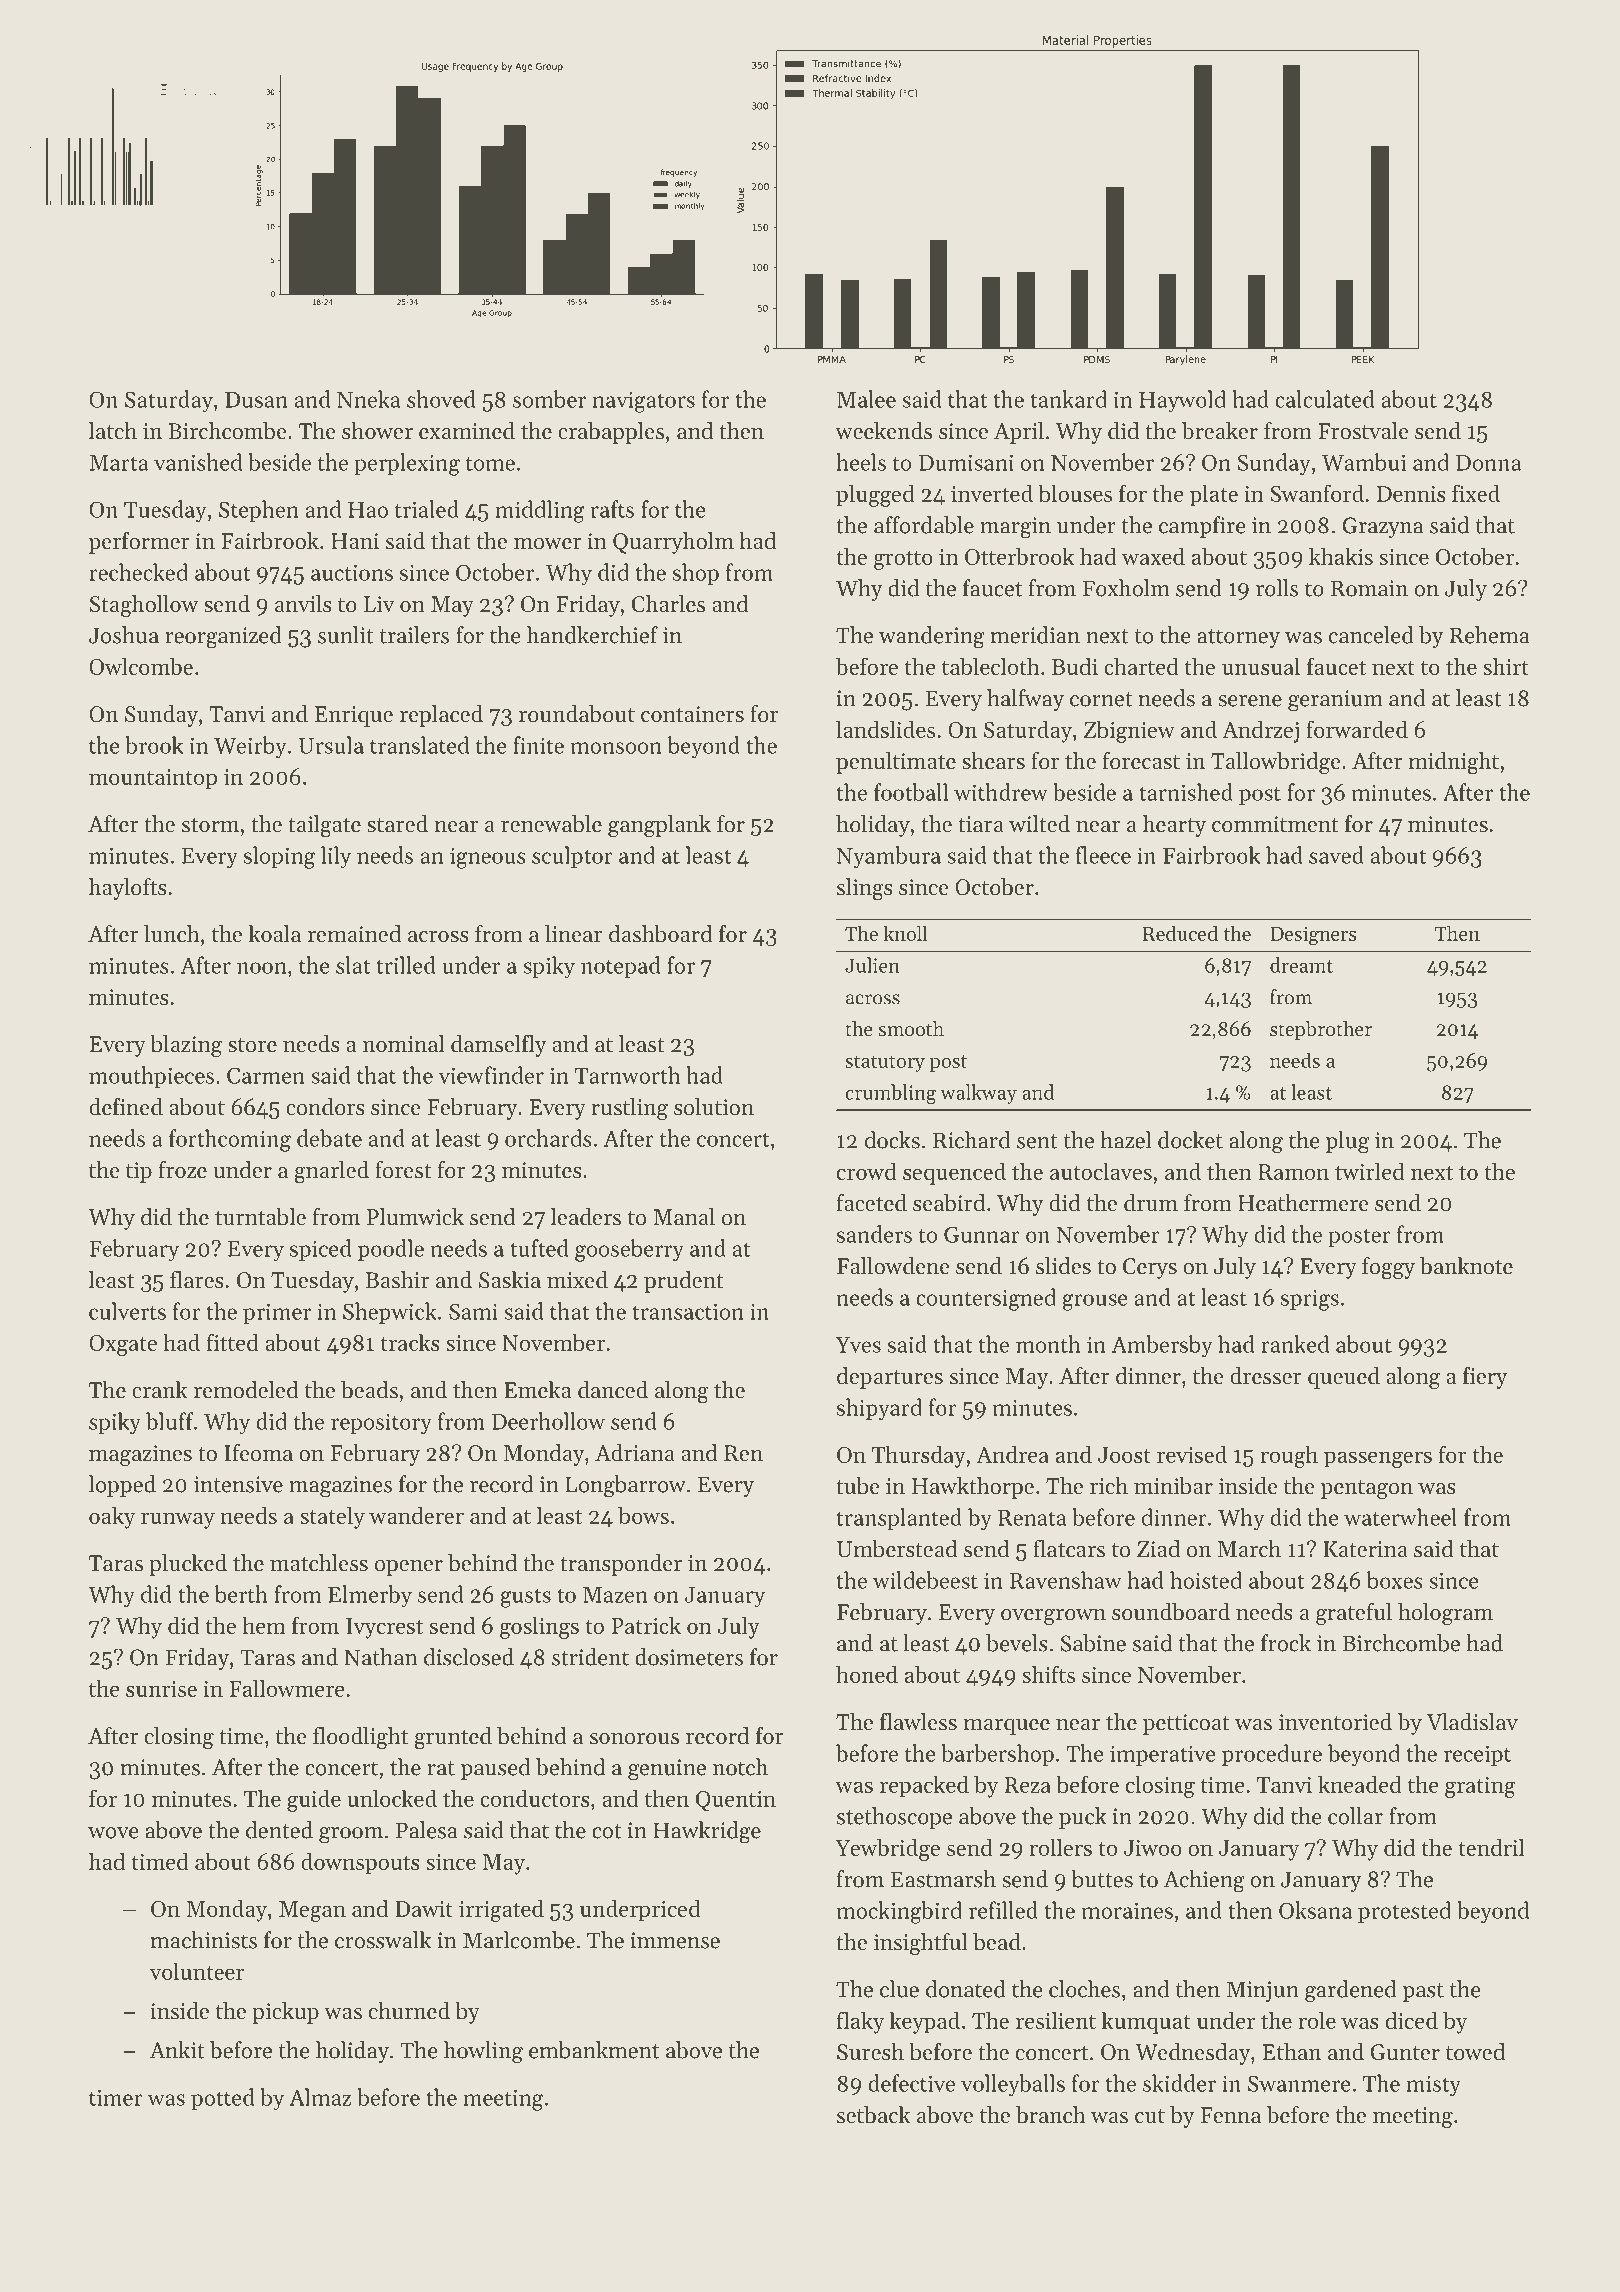 The height and width of the image is (2292, 1620). I want to click on misty, so click(1433, 2086).
